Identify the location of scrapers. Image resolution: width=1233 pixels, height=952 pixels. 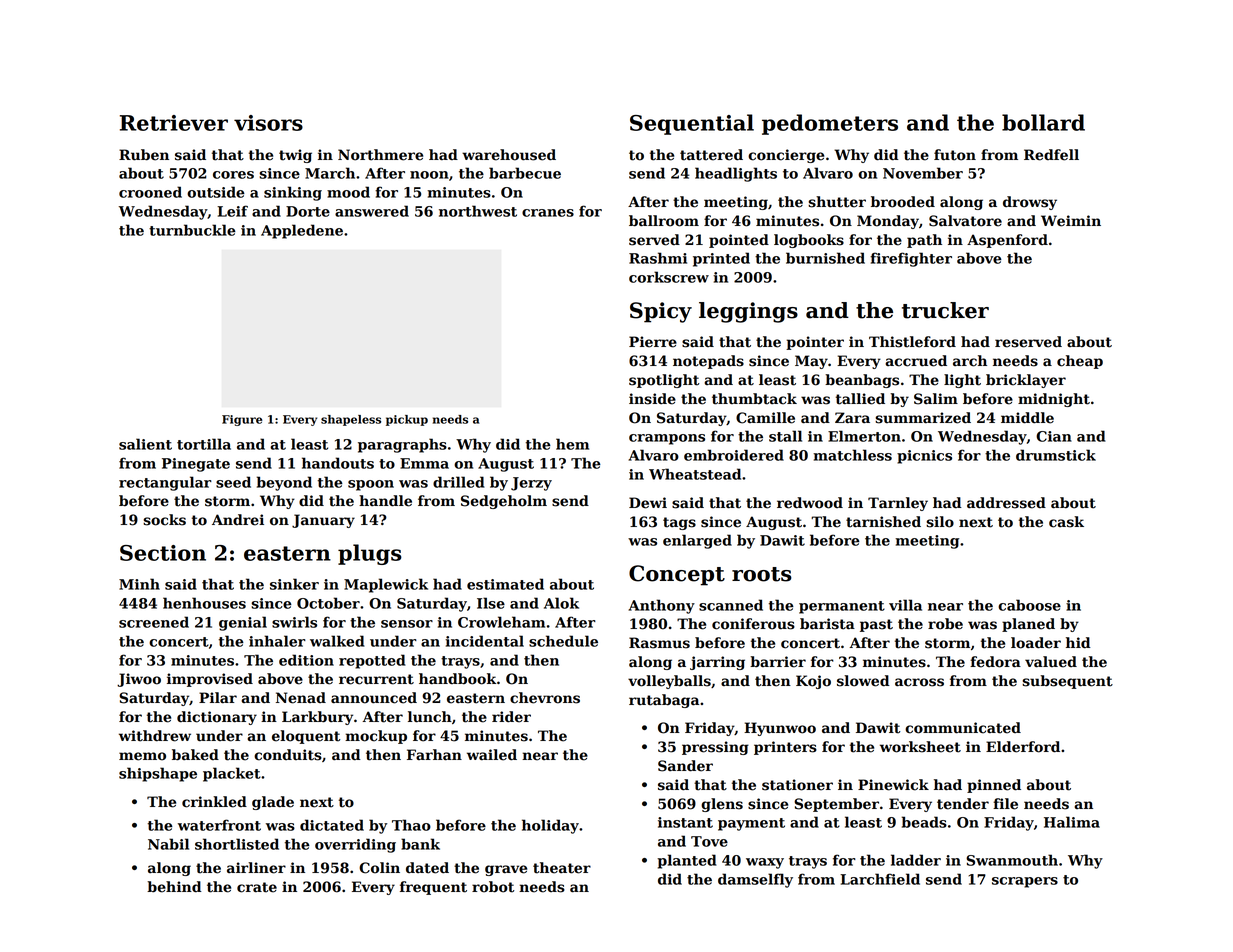
(1025, 882).
